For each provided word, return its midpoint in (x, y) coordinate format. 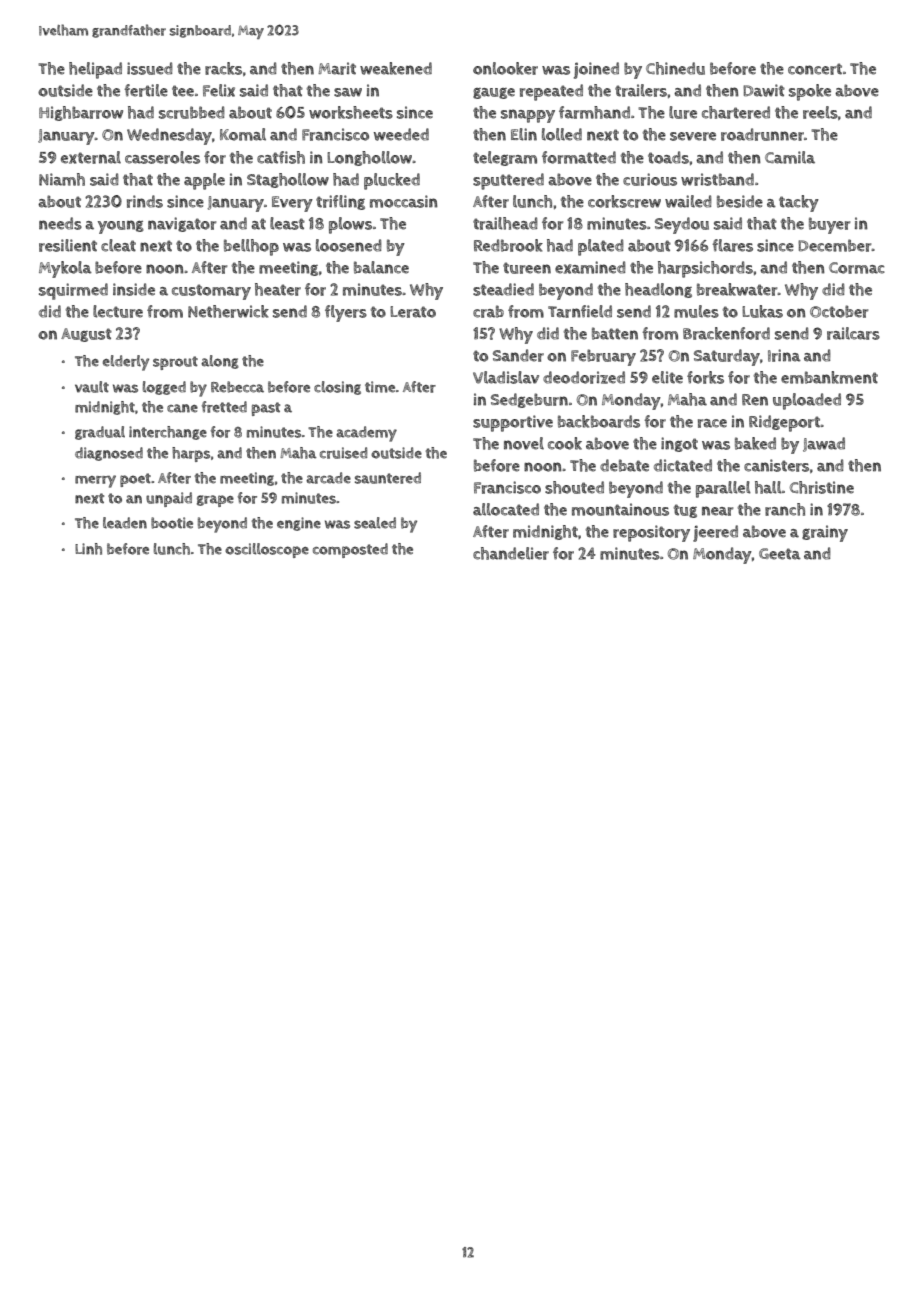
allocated (506, 509)
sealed (375, 523)
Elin (524, 134)
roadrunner (762, 134)
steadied (503, 289)
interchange (168, 433)
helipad (95, 70)
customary (211, 292)
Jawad (824, 444)
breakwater (737, 289)
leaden (125, 523)
